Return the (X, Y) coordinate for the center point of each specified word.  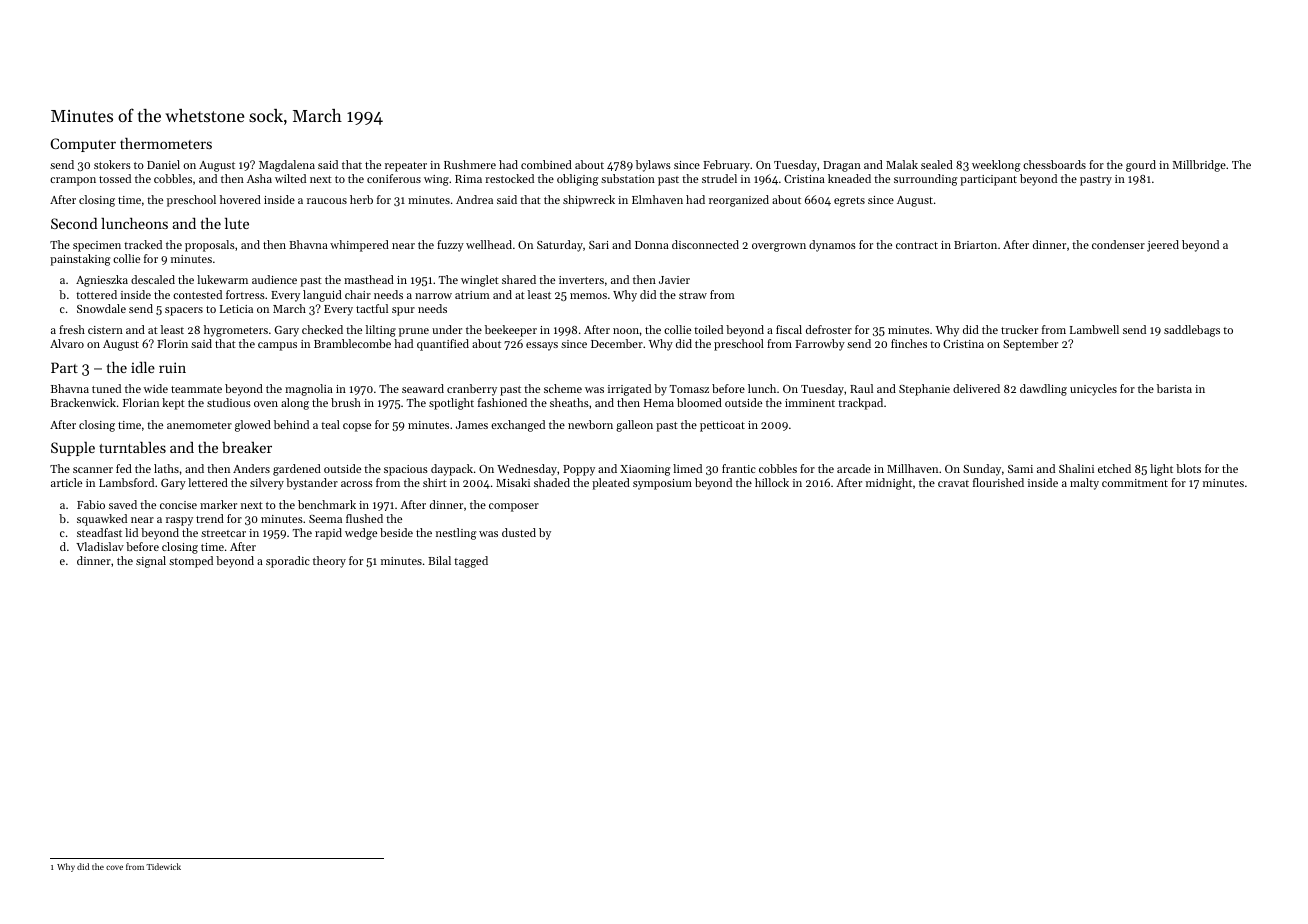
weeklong (996, 166)
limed (687, 468)
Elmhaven (657, 199)
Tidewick (163, 866)
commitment (1135, 483)
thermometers (166, 143)
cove (114, 867)
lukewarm (222, 279)
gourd (1141, 166)
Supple (73, 449)
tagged (471, 562)
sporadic (288, 562)
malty (1084, 484)
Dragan (842, 166)
